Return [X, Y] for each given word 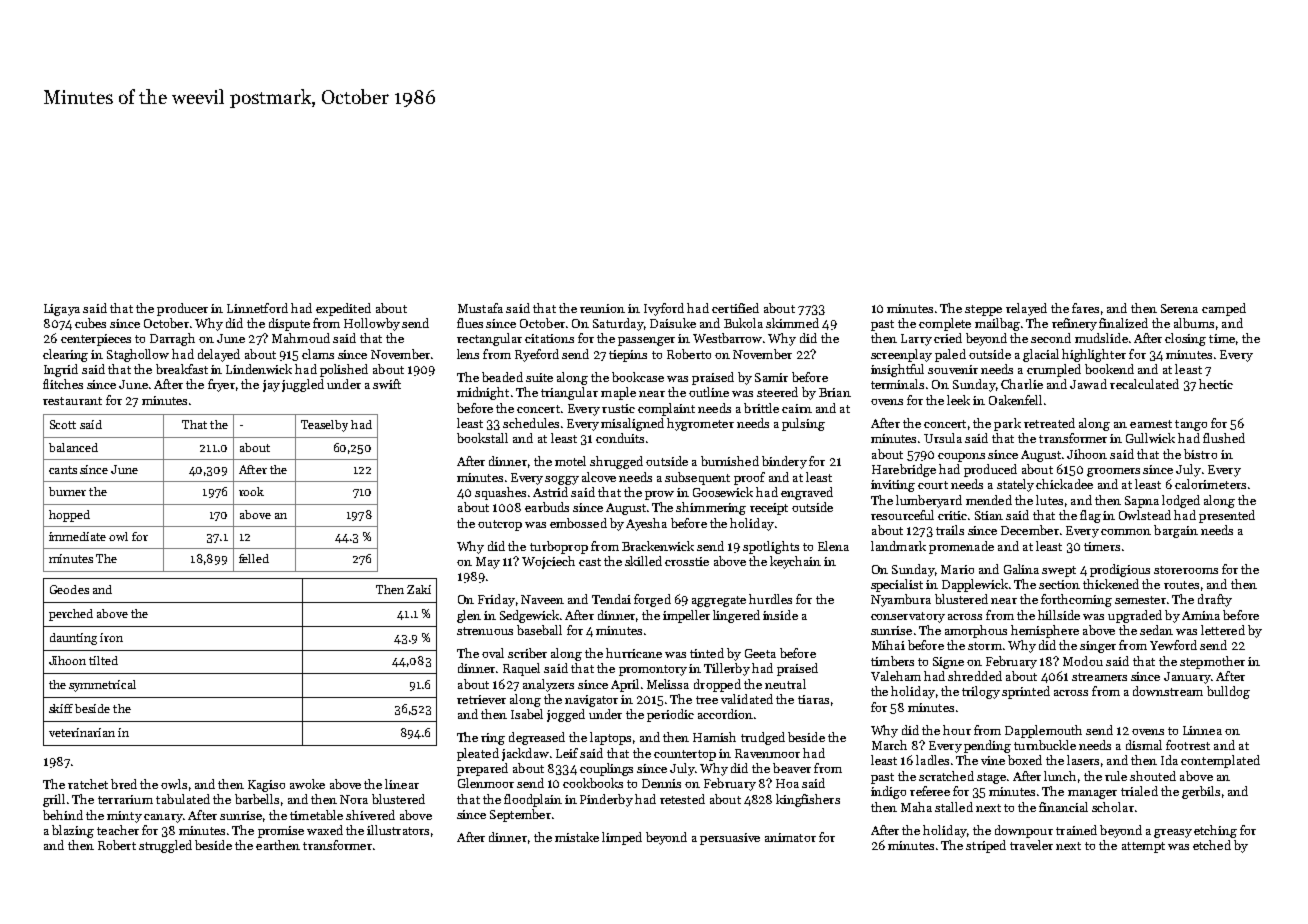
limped [622, 838]
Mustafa [480, 308]
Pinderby [606, 800]
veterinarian [82, 732]
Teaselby [324, 426]
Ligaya [62, 310]
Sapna [1142, 502]
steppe [983, 310]
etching [1215, 831]
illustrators [398, 830]
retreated [1049, 423]
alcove [599, 477]
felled [254, 558]
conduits [620, 438]
